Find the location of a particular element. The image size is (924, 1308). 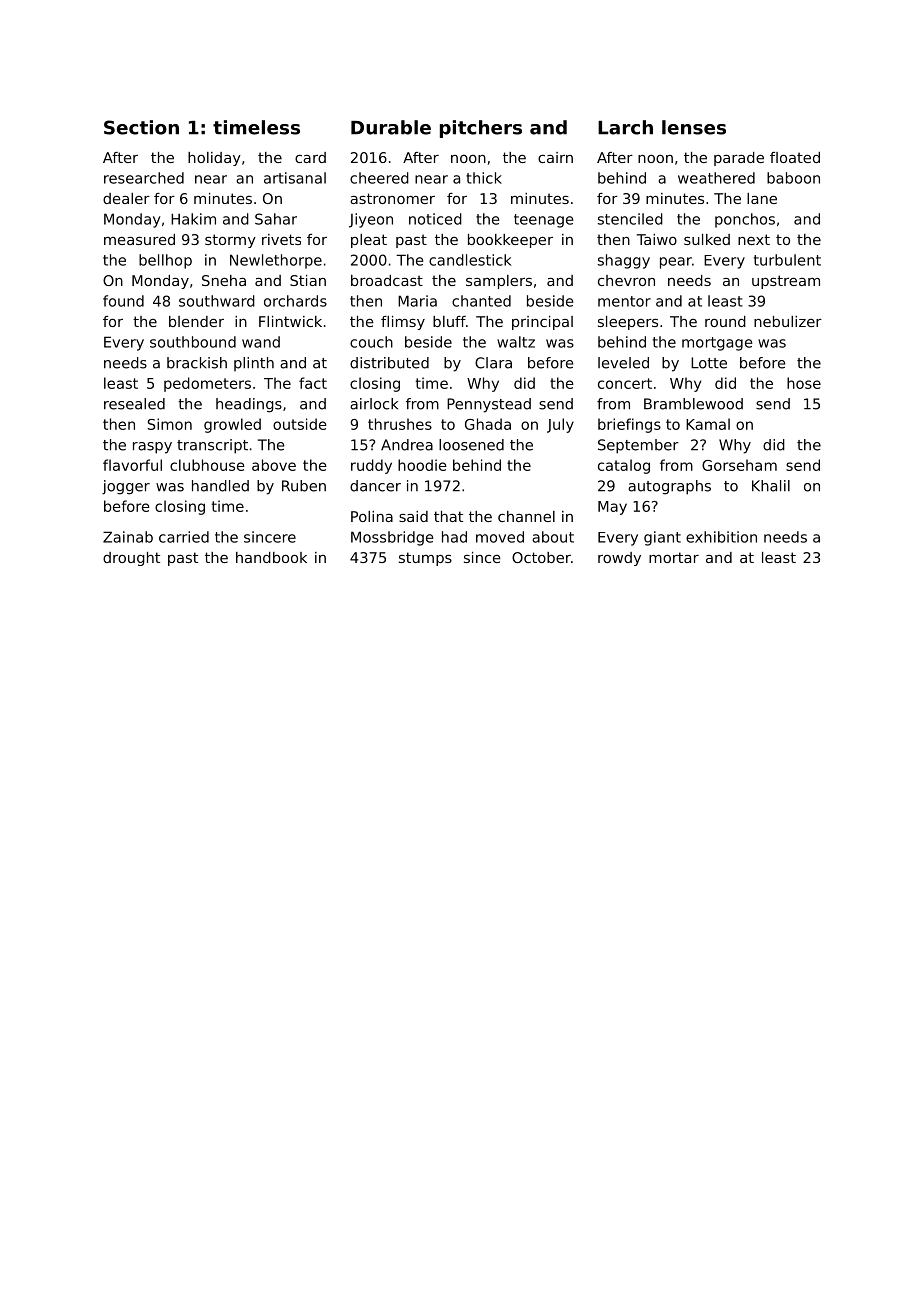

Sneha is located at coordinates (224, 280).
